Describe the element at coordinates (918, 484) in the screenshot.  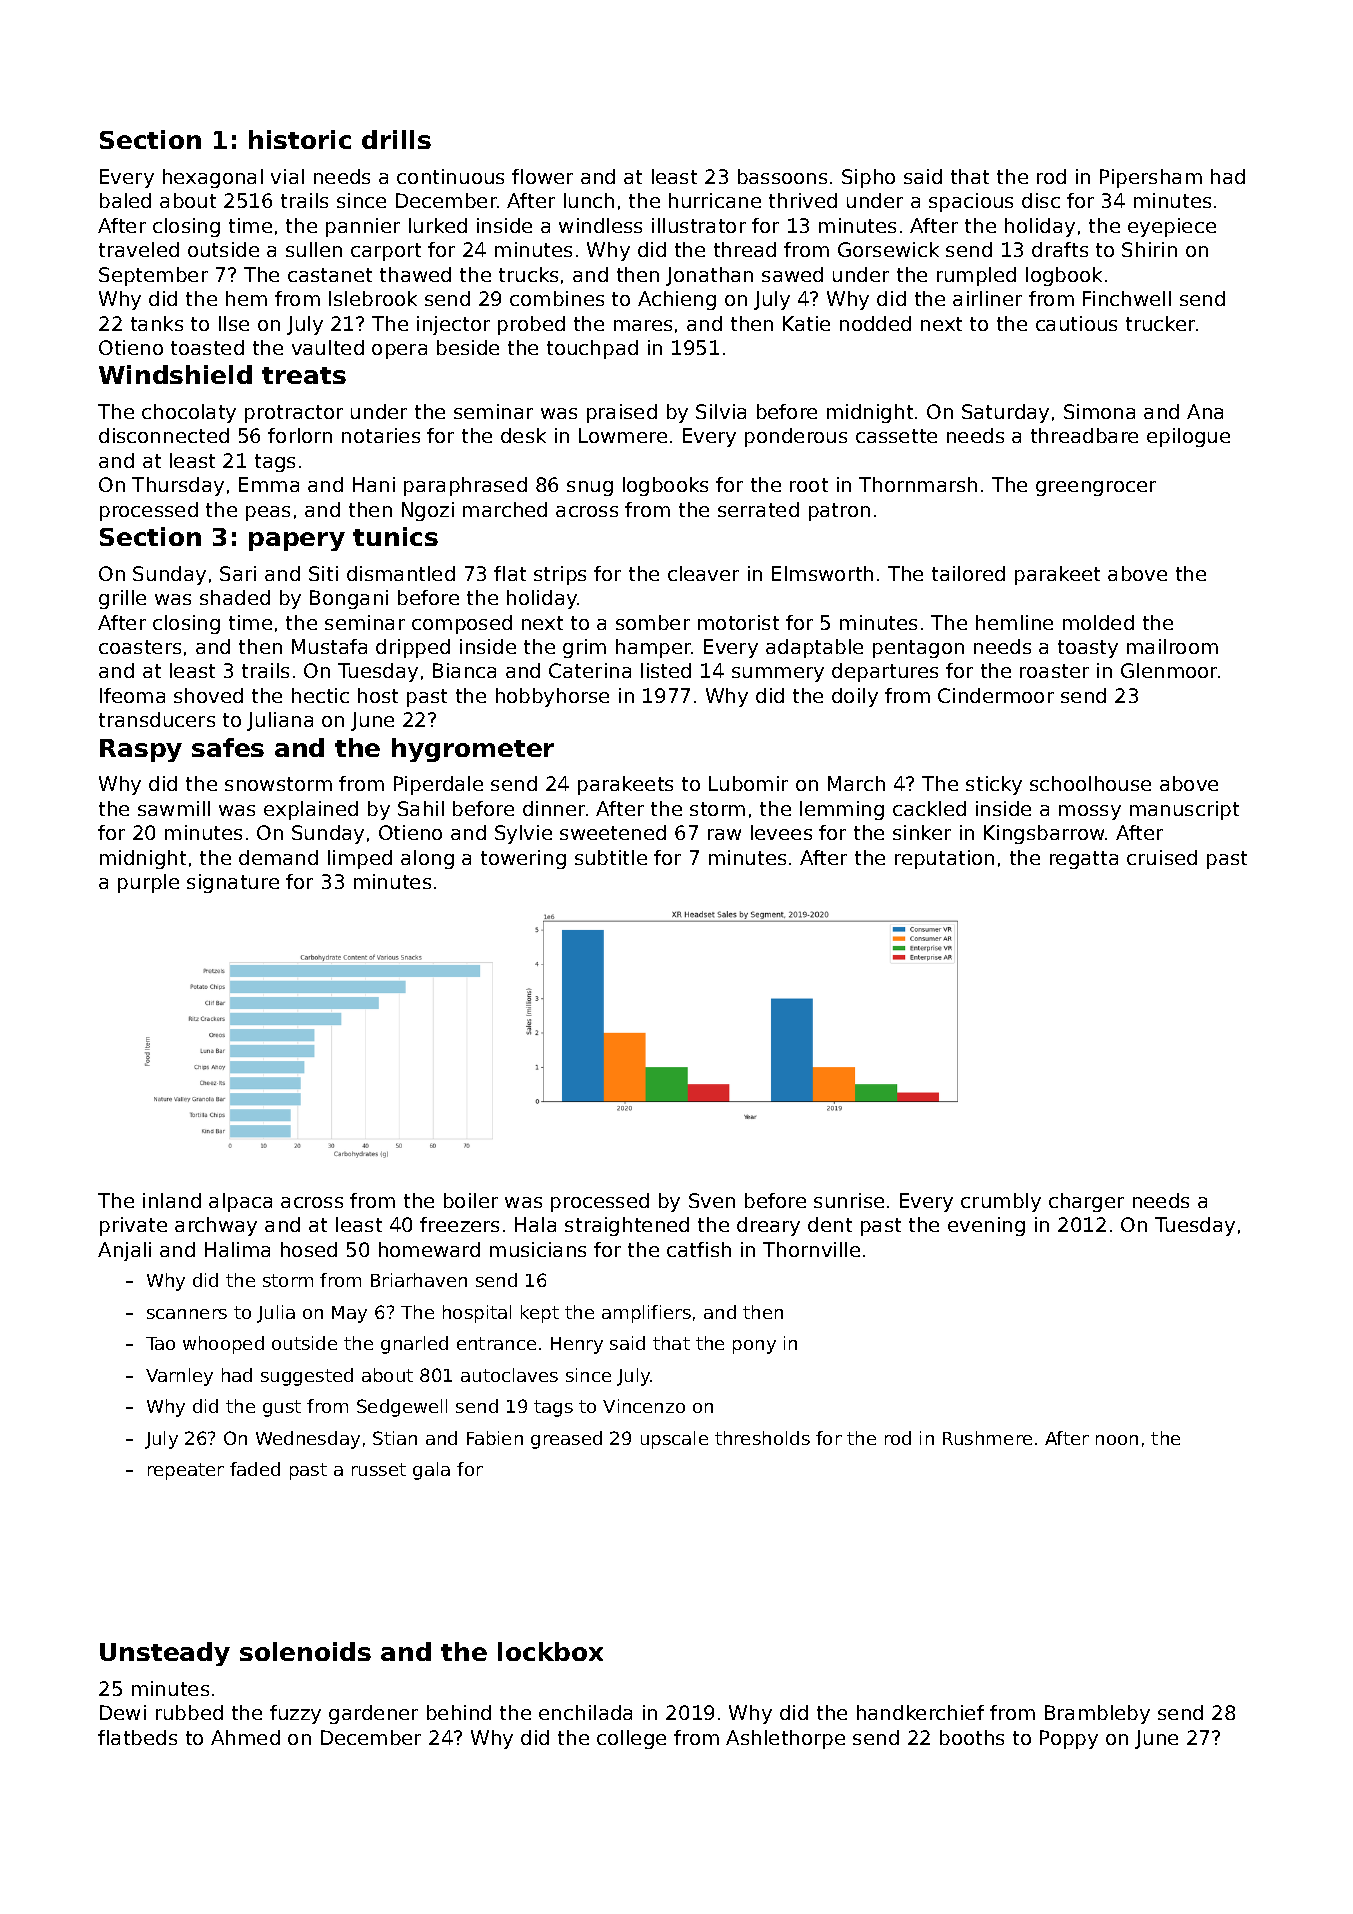
I see `Thornmarsh` at that location.
